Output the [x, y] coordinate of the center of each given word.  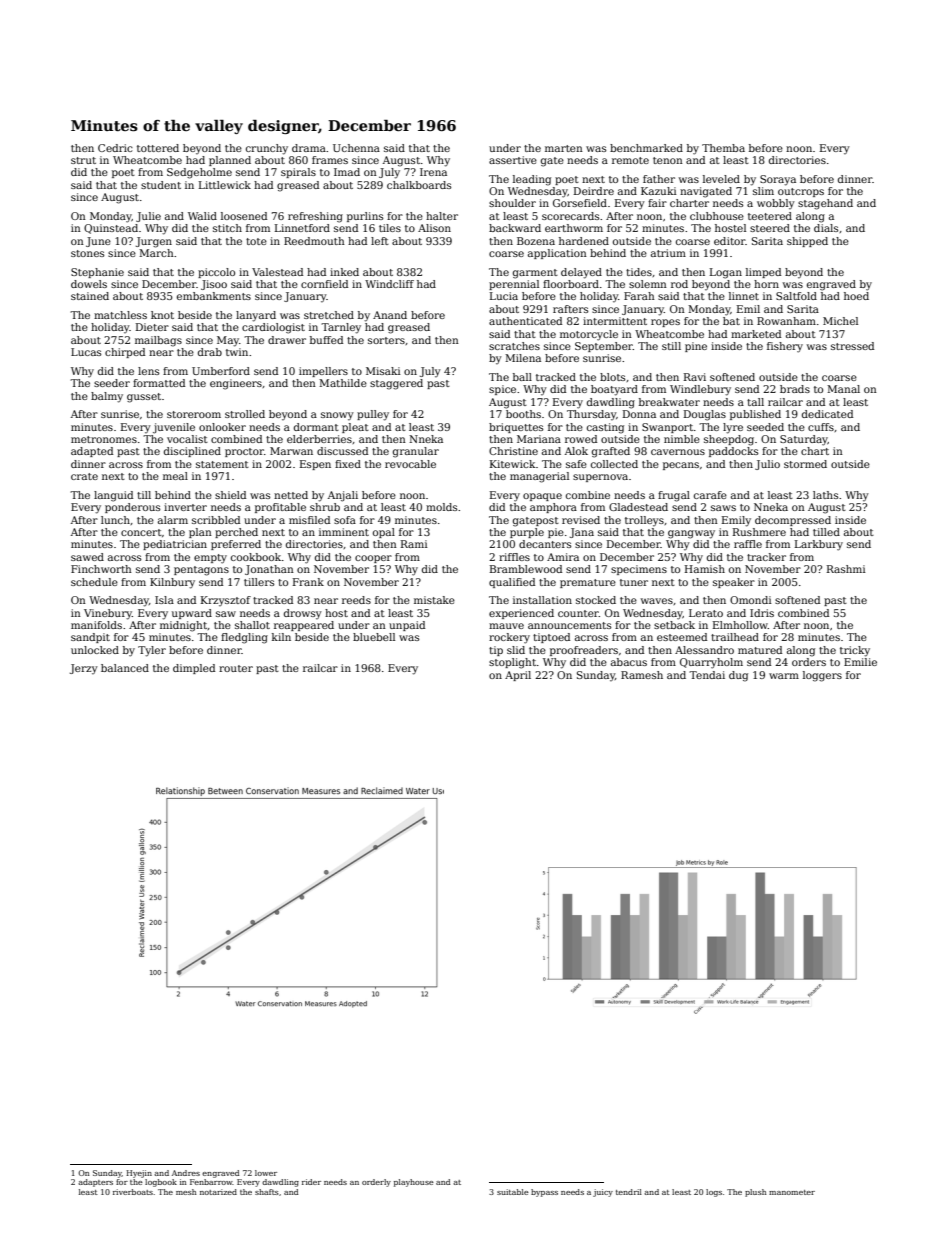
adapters [95, 1183]
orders [809, 662]
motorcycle [589, 335]
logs [714, 1193]
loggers [822, 676]
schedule [94, 582]
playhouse [414, 1183]
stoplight [512, 663]
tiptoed [551, 638]
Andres [186, 1173]
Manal [843, 389]
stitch [227, 228]
